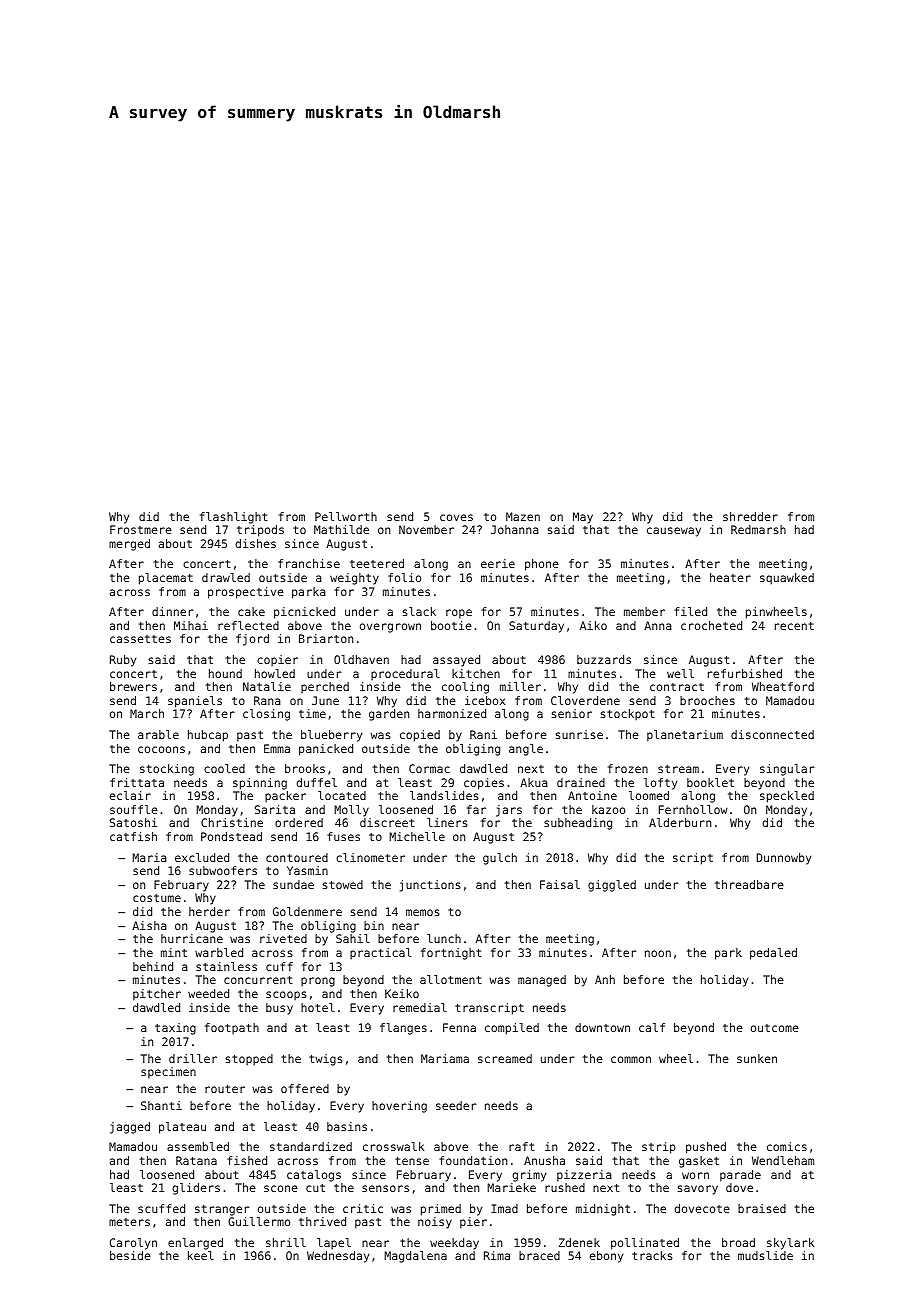  I want to click on filed, so click(690, 611).
